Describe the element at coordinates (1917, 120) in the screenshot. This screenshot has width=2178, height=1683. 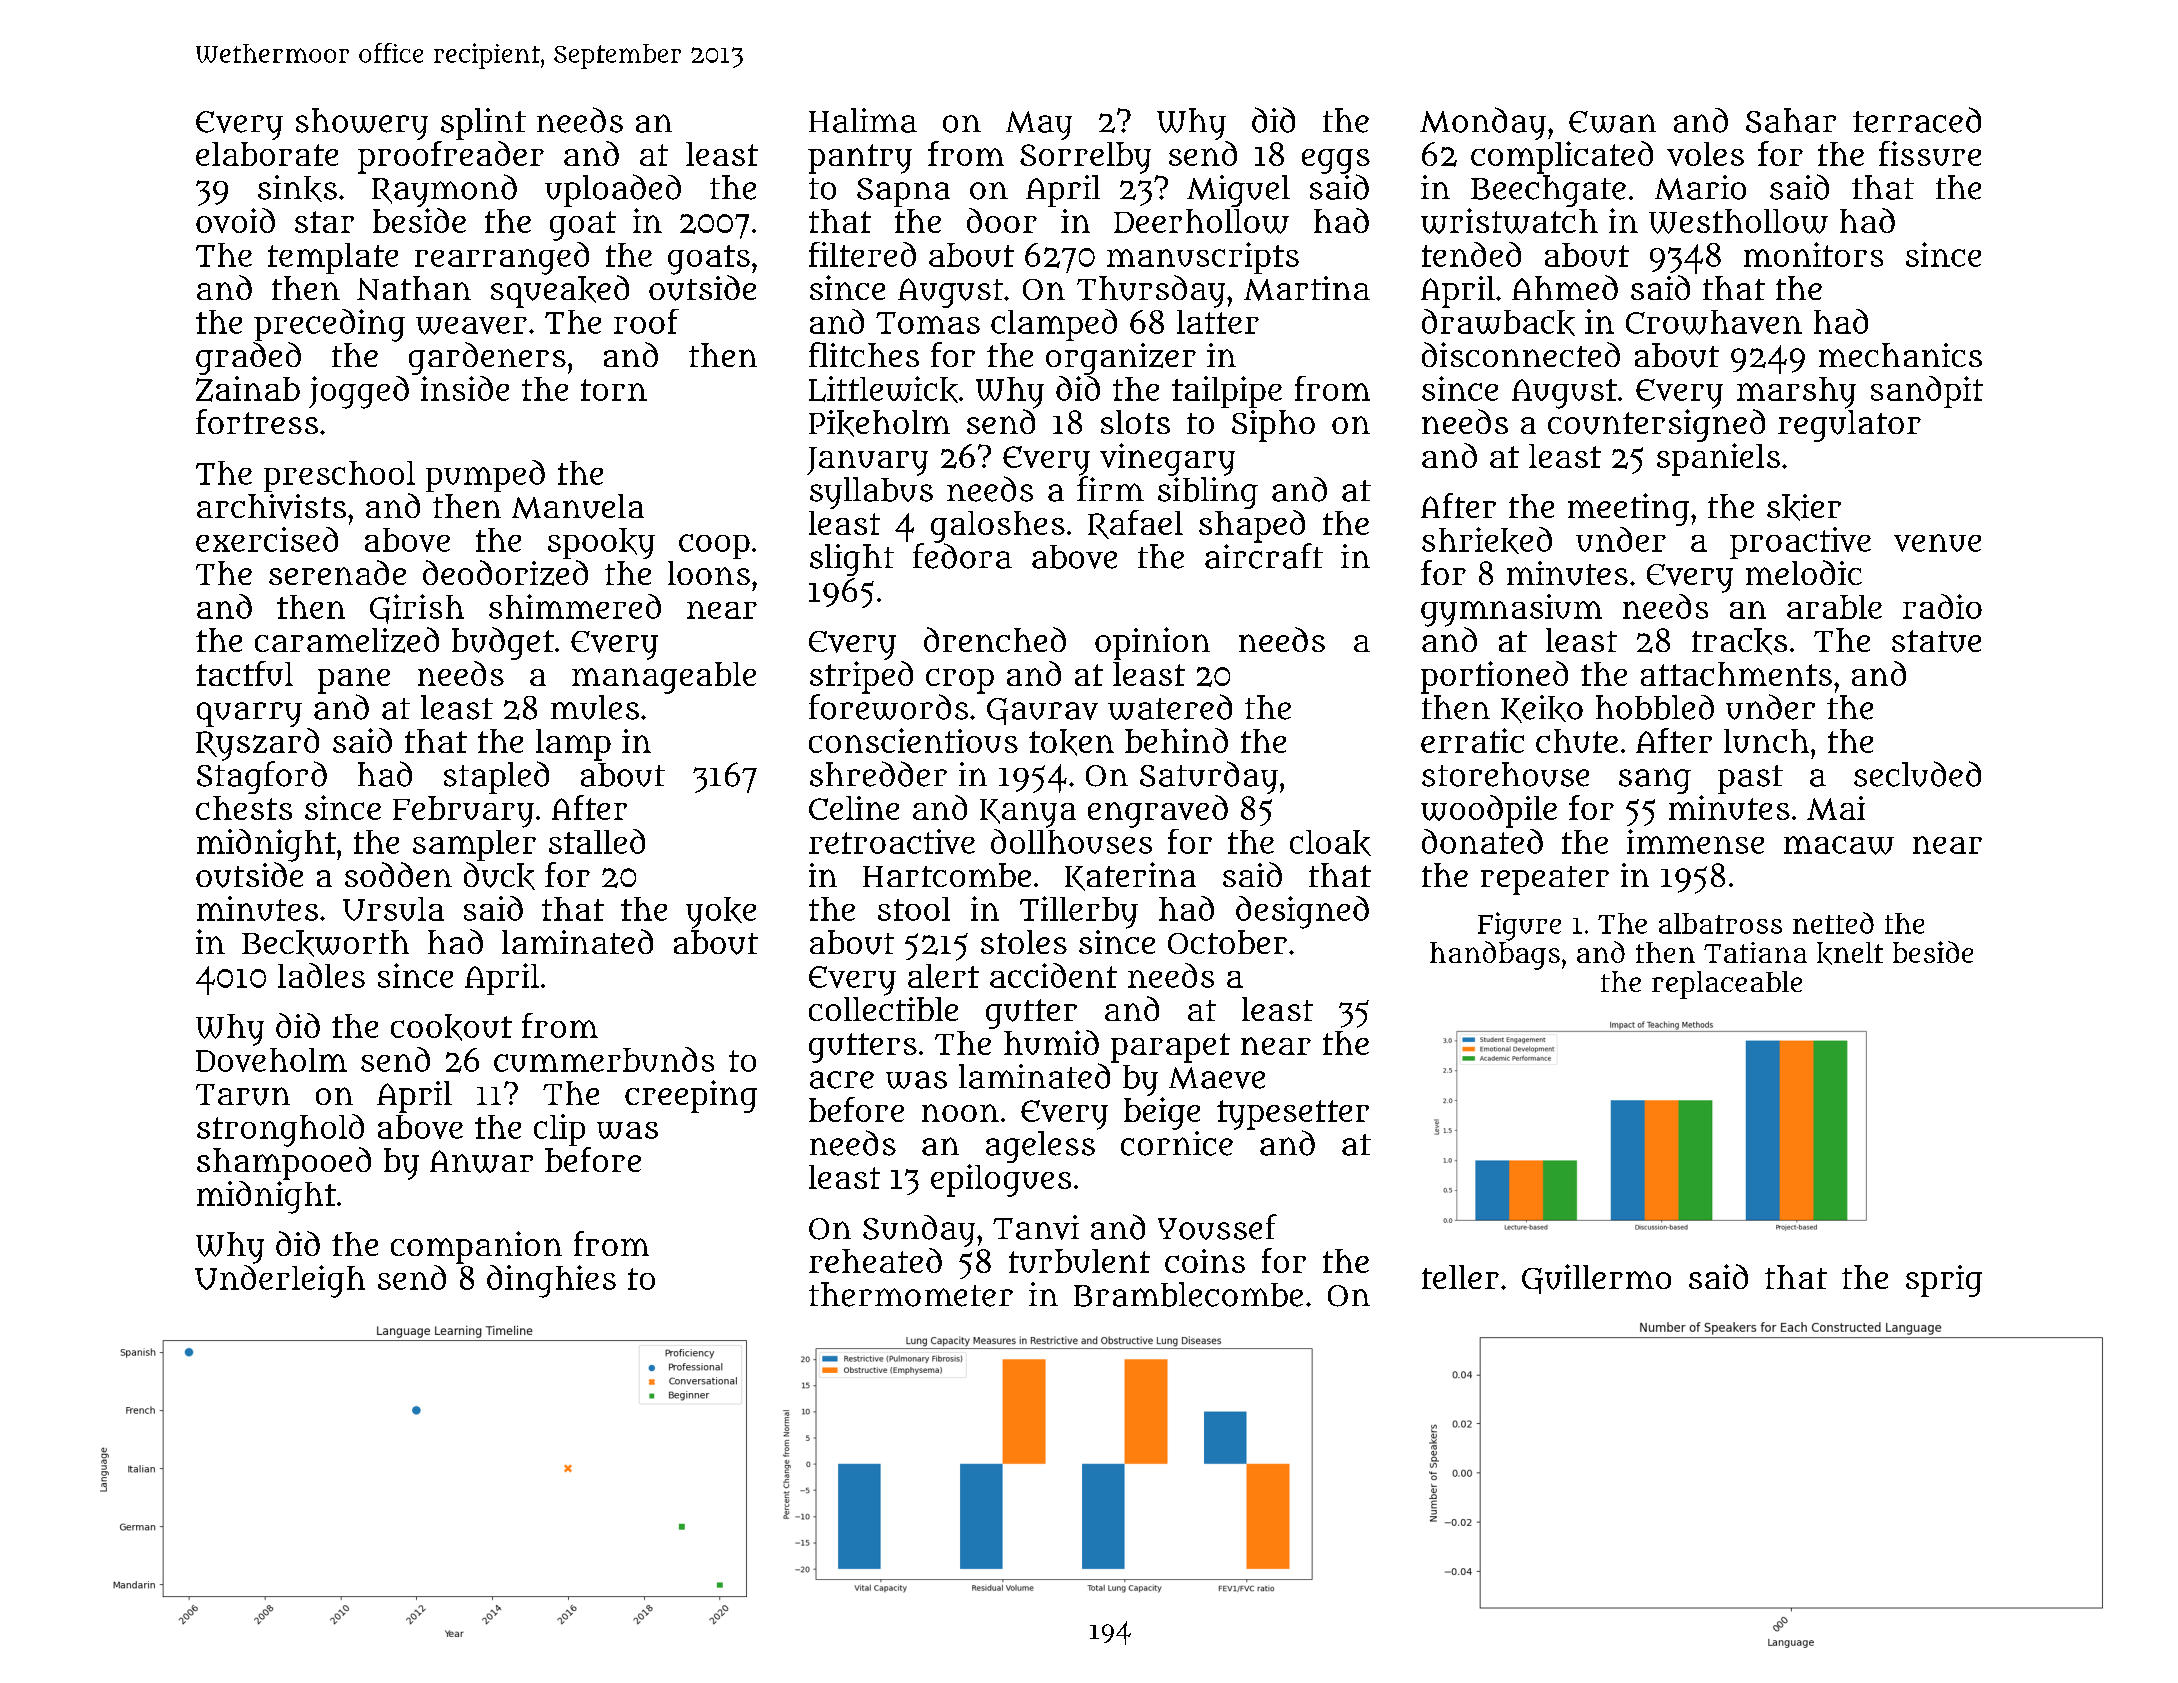
I see `terraced` at that location.
